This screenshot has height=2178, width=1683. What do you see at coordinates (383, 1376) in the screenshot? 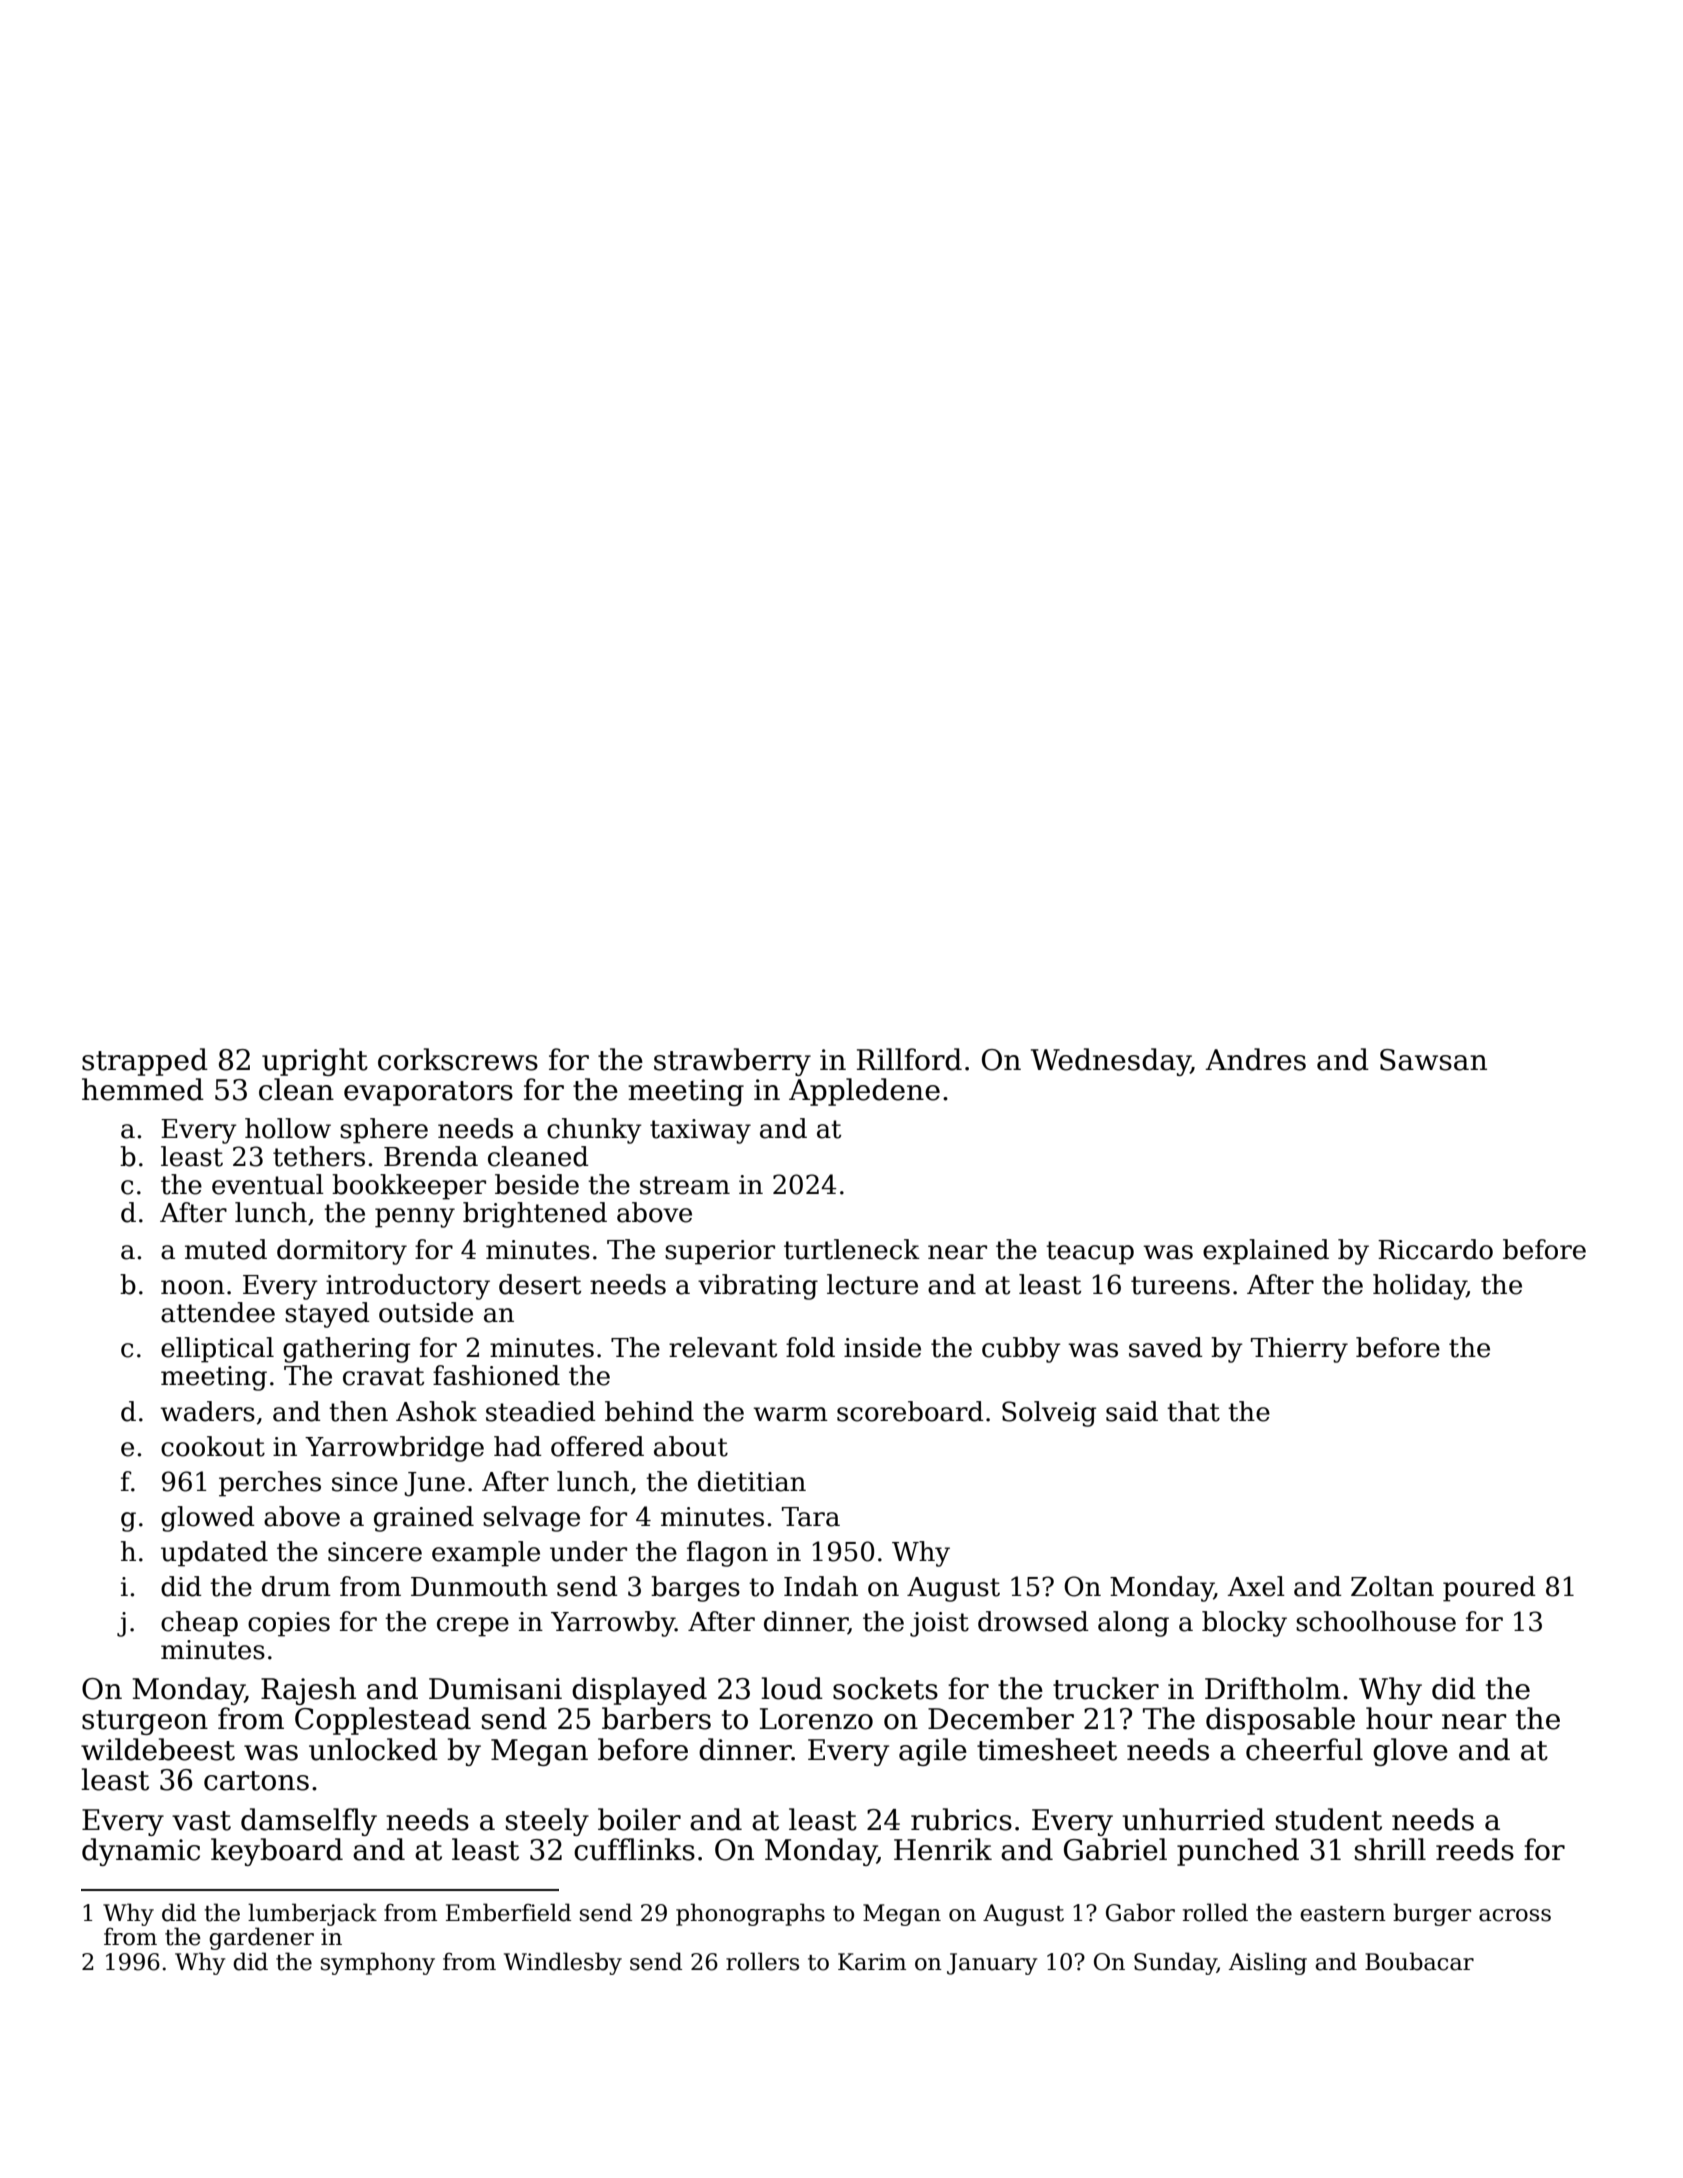
I see `cravat` at bounding box center [383, 1376].
